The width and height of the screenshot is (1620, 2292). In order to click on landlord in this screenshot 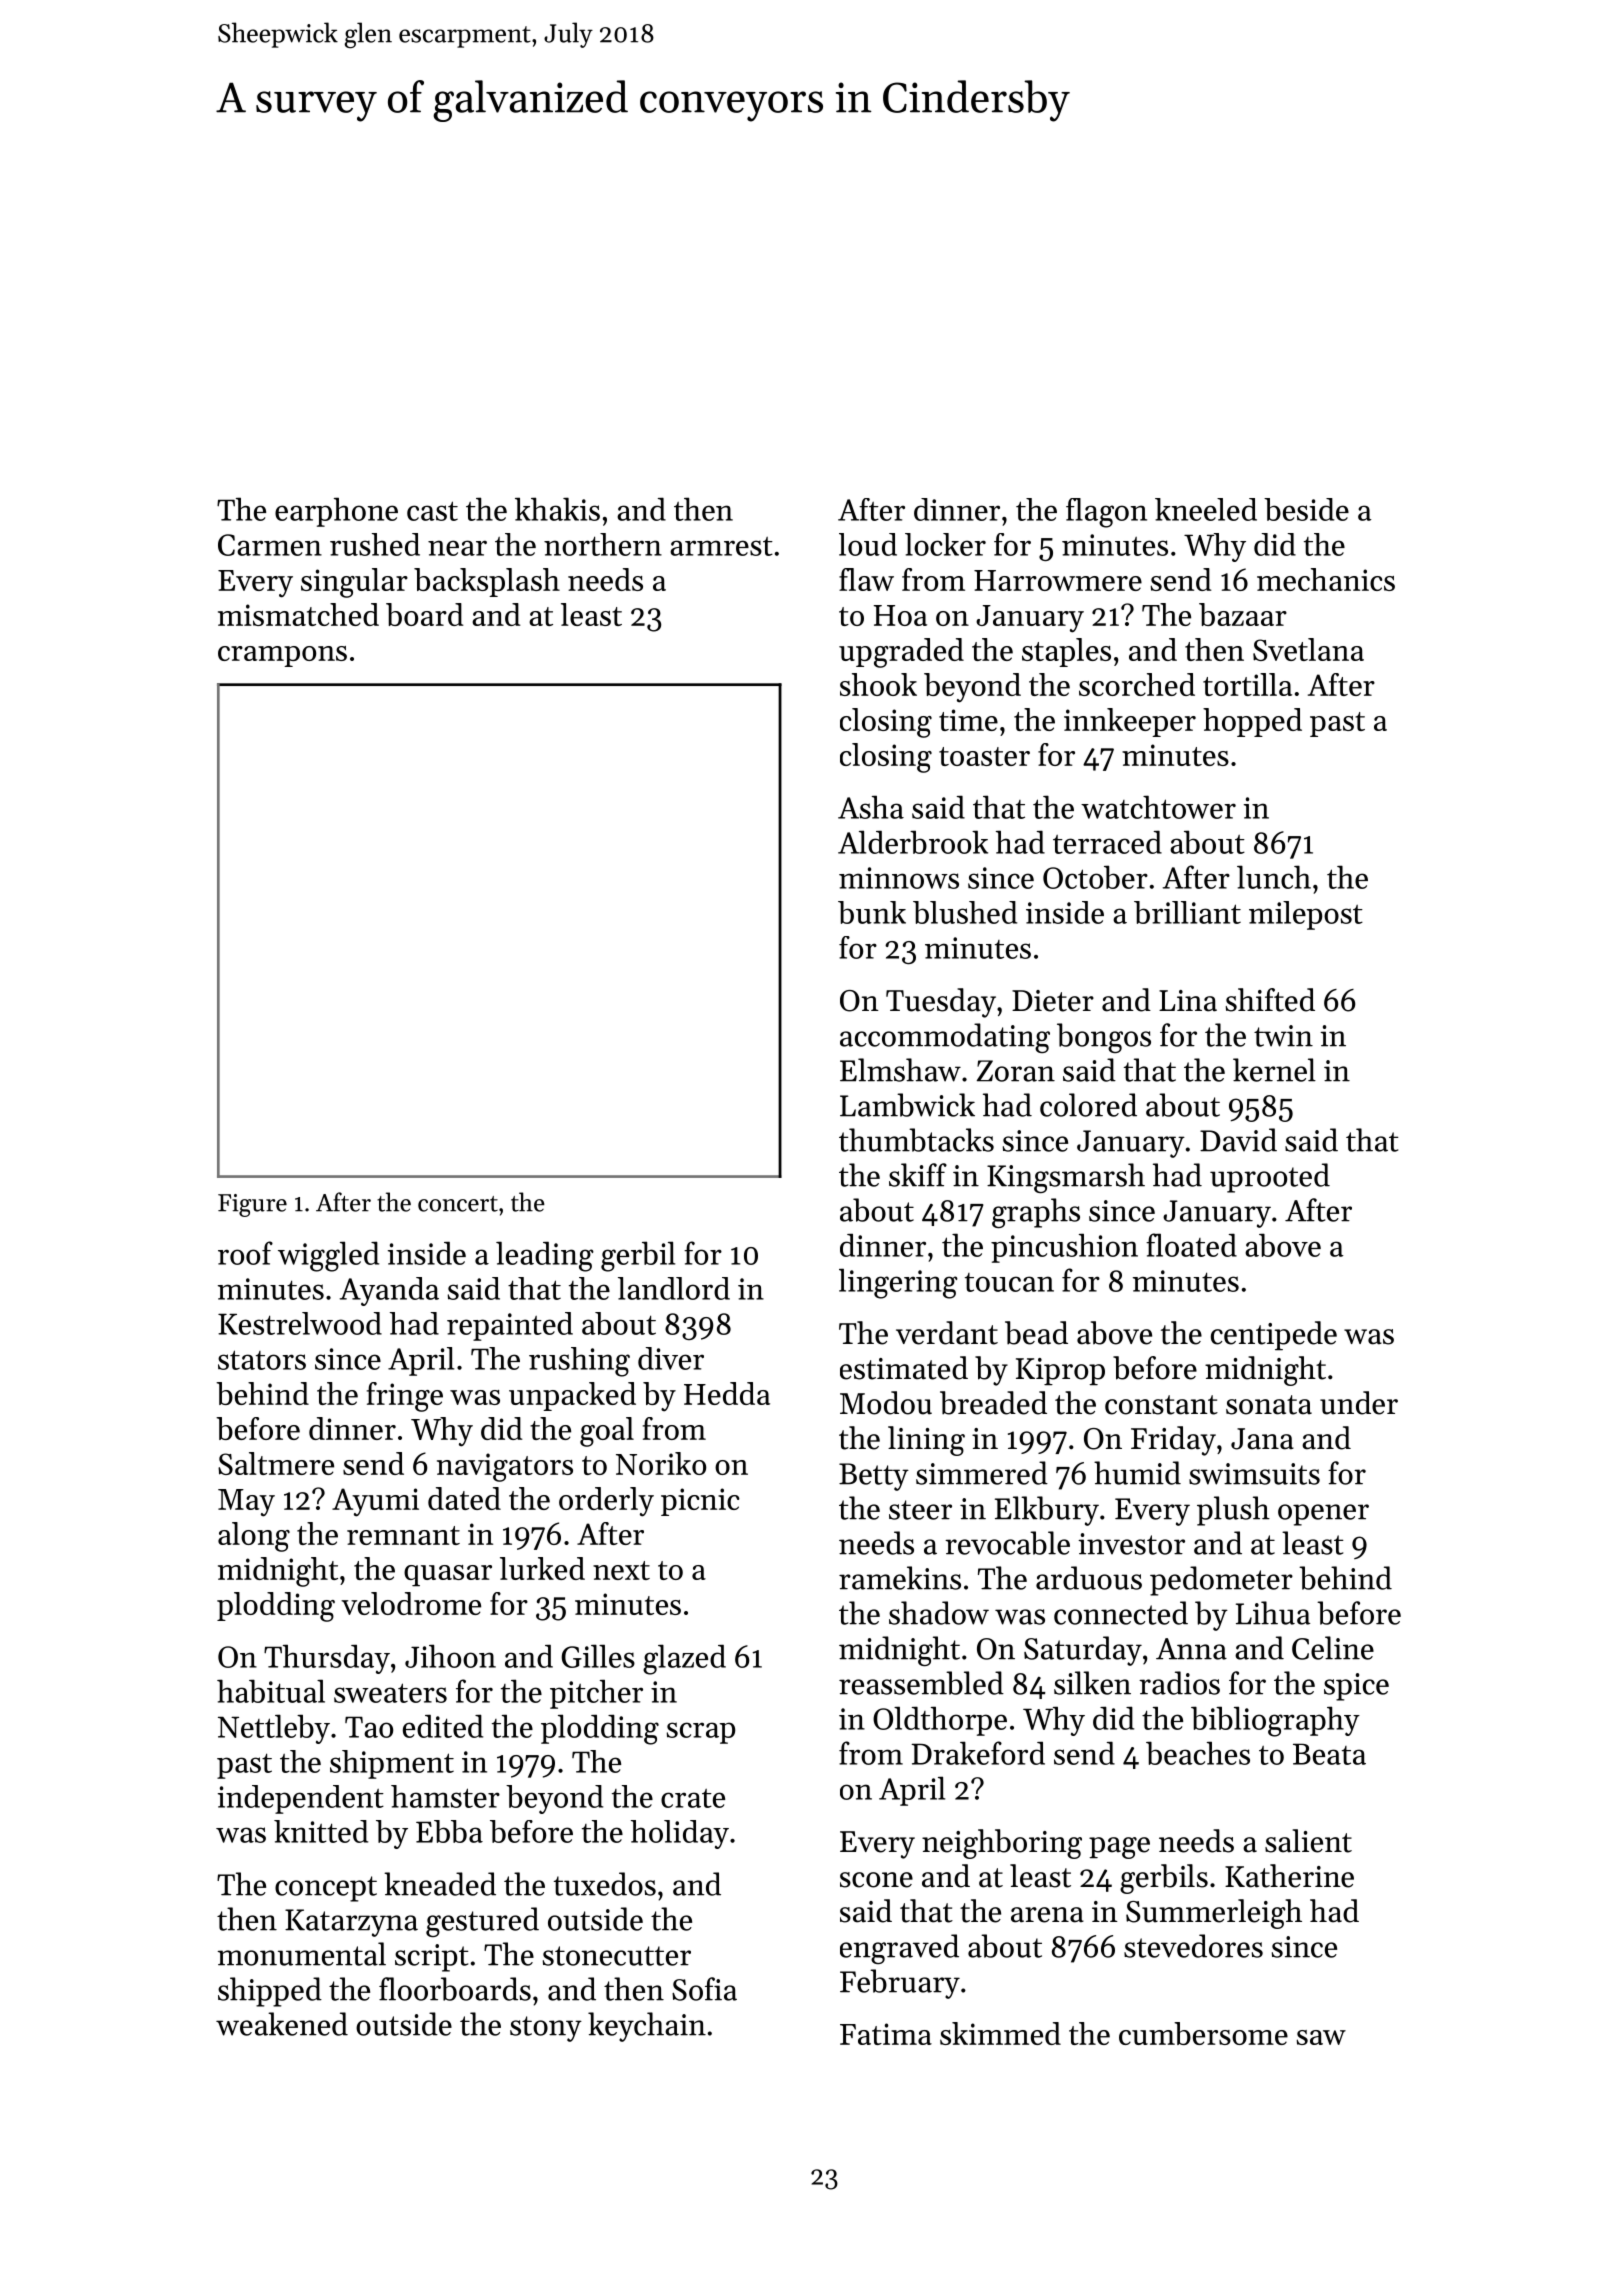, I will do `click(674, 1288)`.
